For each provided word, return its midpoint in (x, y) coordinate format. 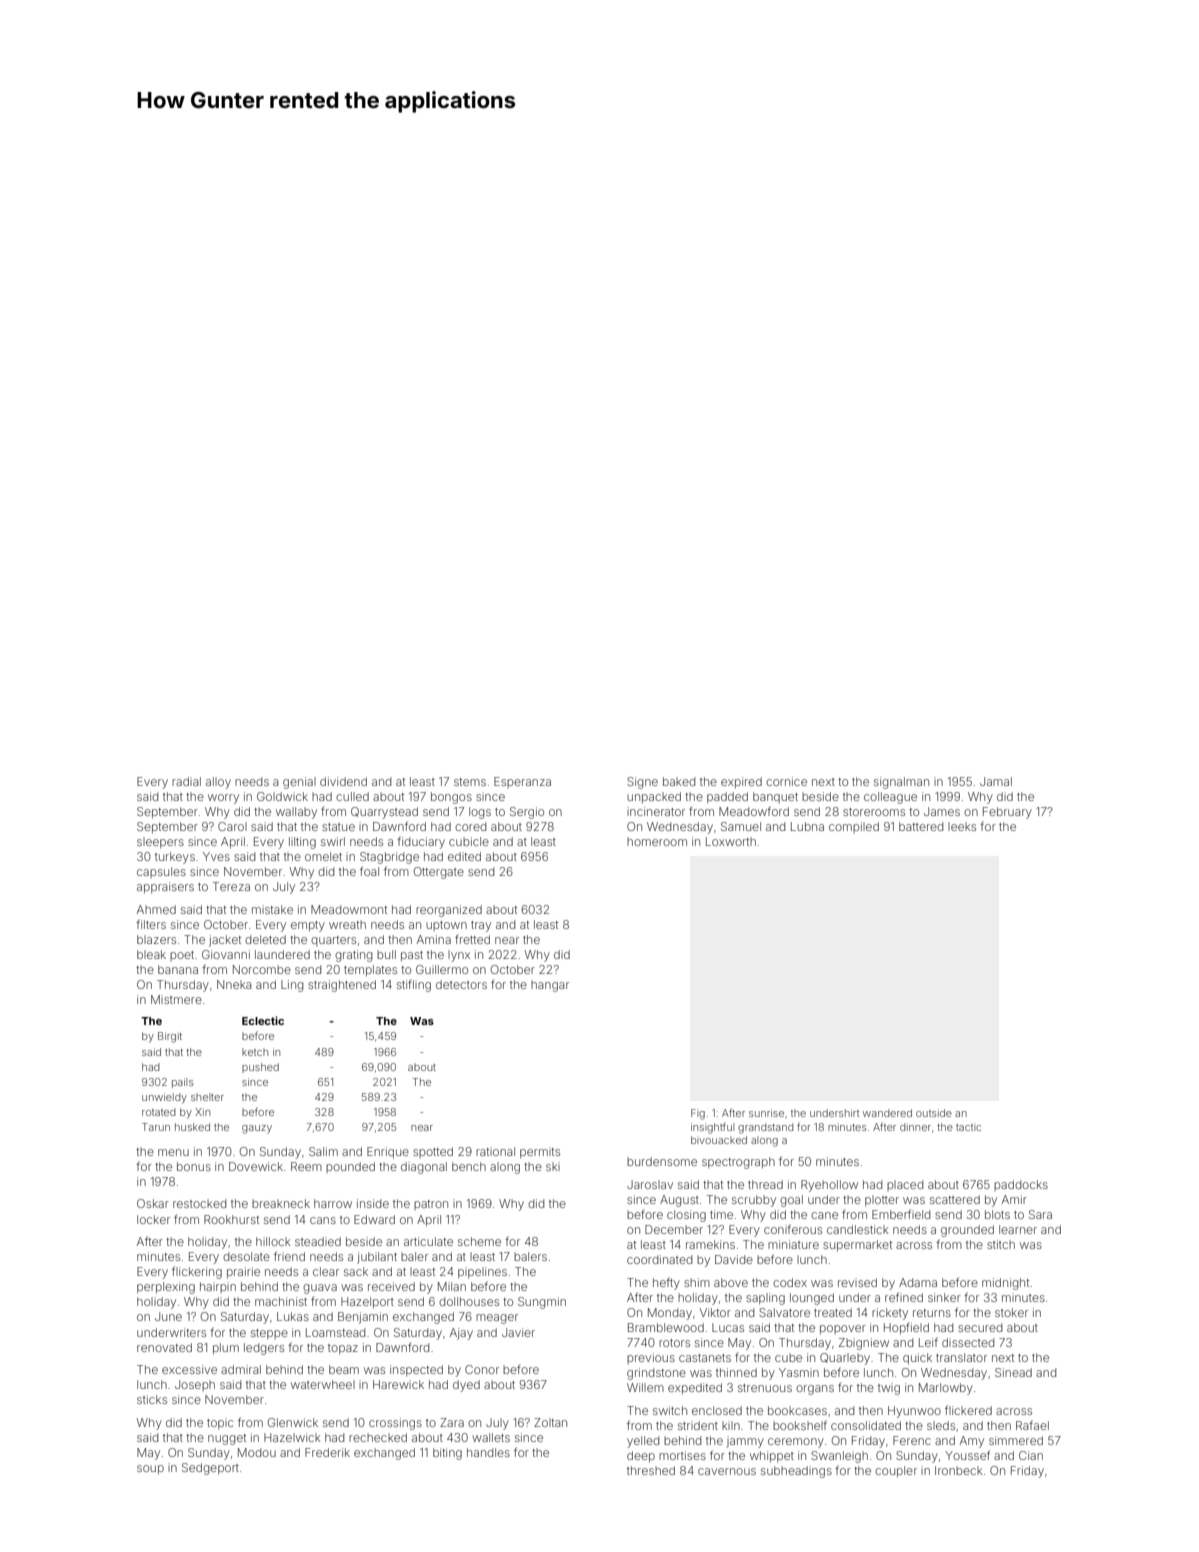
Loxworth (731, 841)
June (168, 1316)
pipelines (482, 1272)
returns (932, 1313)
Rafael (1032, 1425)
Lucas (728, 1327)
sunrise (766, 1113)
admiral (241, 1369)
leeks (962, 826)
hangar (550, 986)
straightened (342, 986)
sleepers (160, 842)
